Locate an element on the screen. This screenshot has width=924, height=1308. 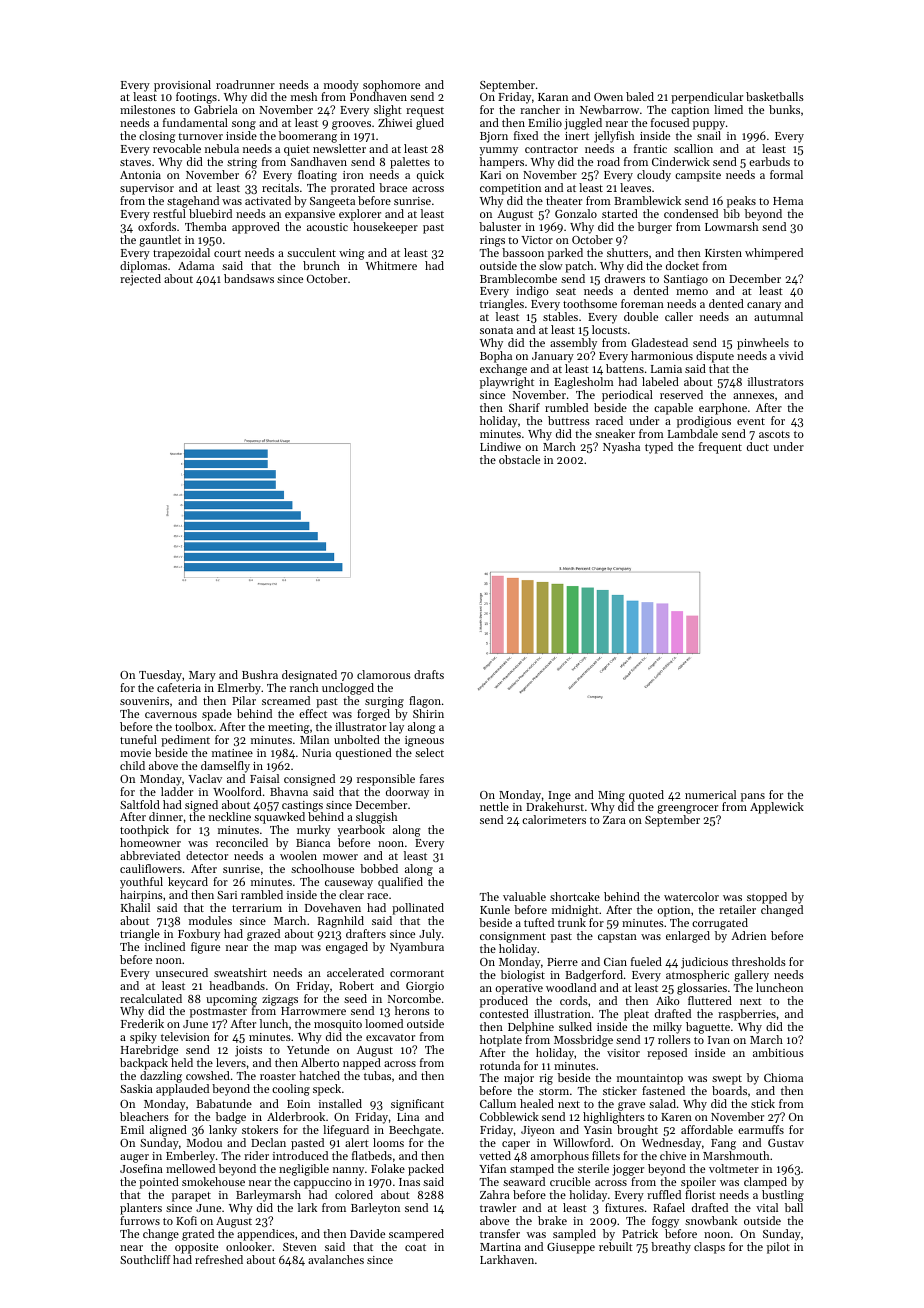
quoted is located at coordinates (646, 796).
